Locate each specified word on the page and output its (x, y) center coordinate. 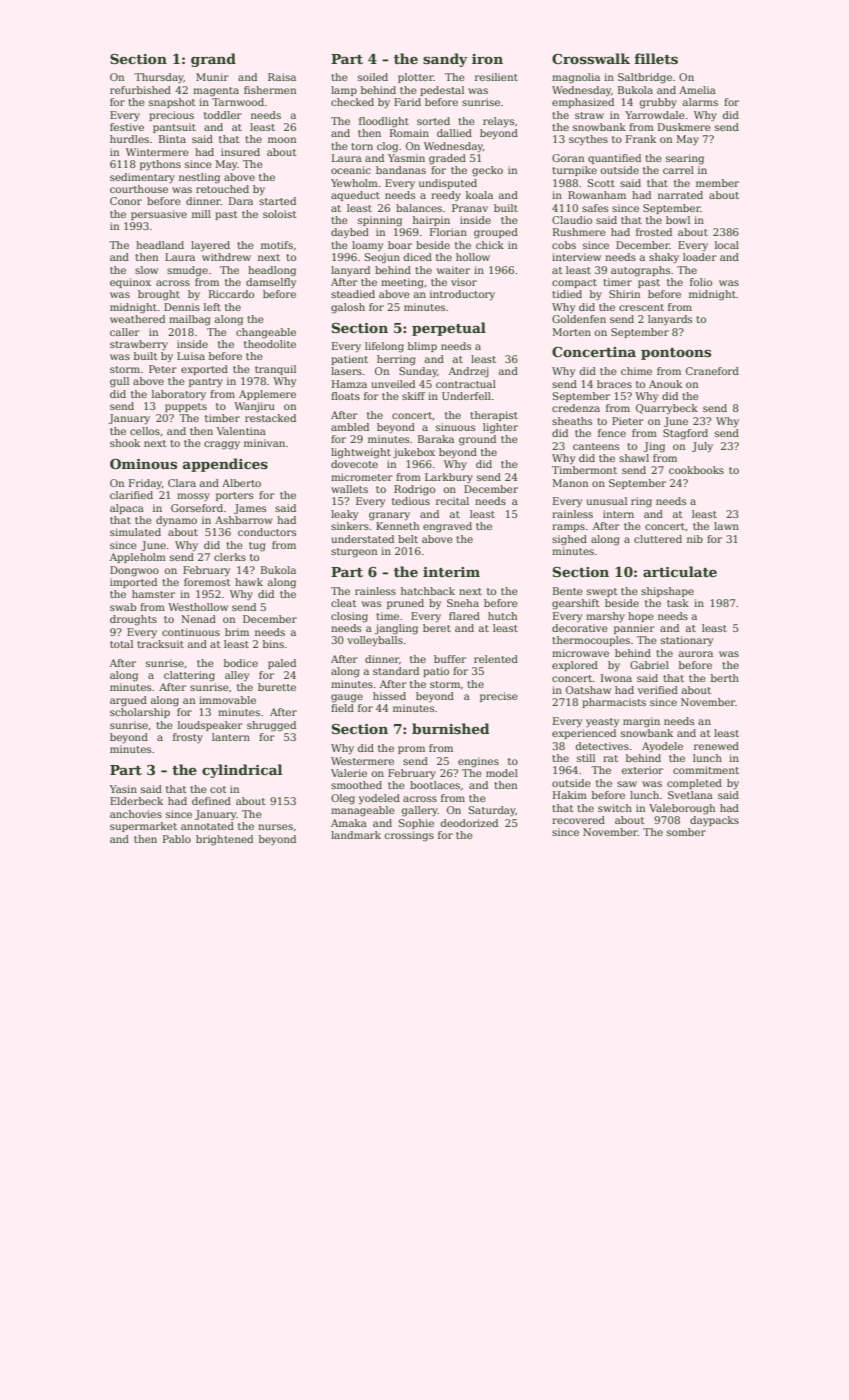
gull (119, 382)
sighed (569, 540)
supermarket (143, 827)
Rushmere (579, 232)
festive (127, 127)
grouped (496, 233)
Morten (571, 332)
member (717, 183)
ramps (568, 528)
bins (273, 644)
